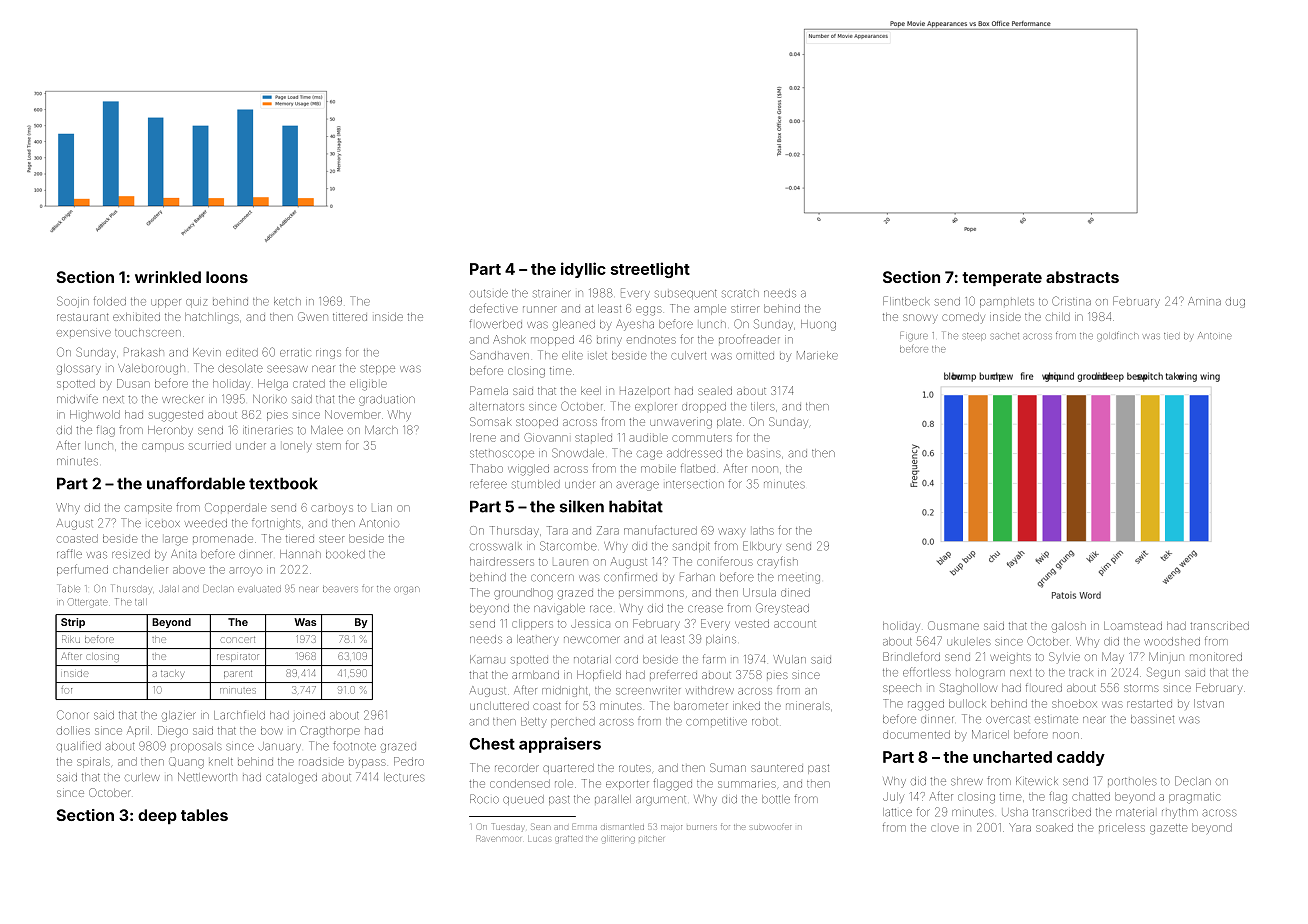 Image resolution: width=1308 pixels, height=924 pixels. Describe the element at coordinates (613, 799) in the screenshot. I see `parallel` at that location.
